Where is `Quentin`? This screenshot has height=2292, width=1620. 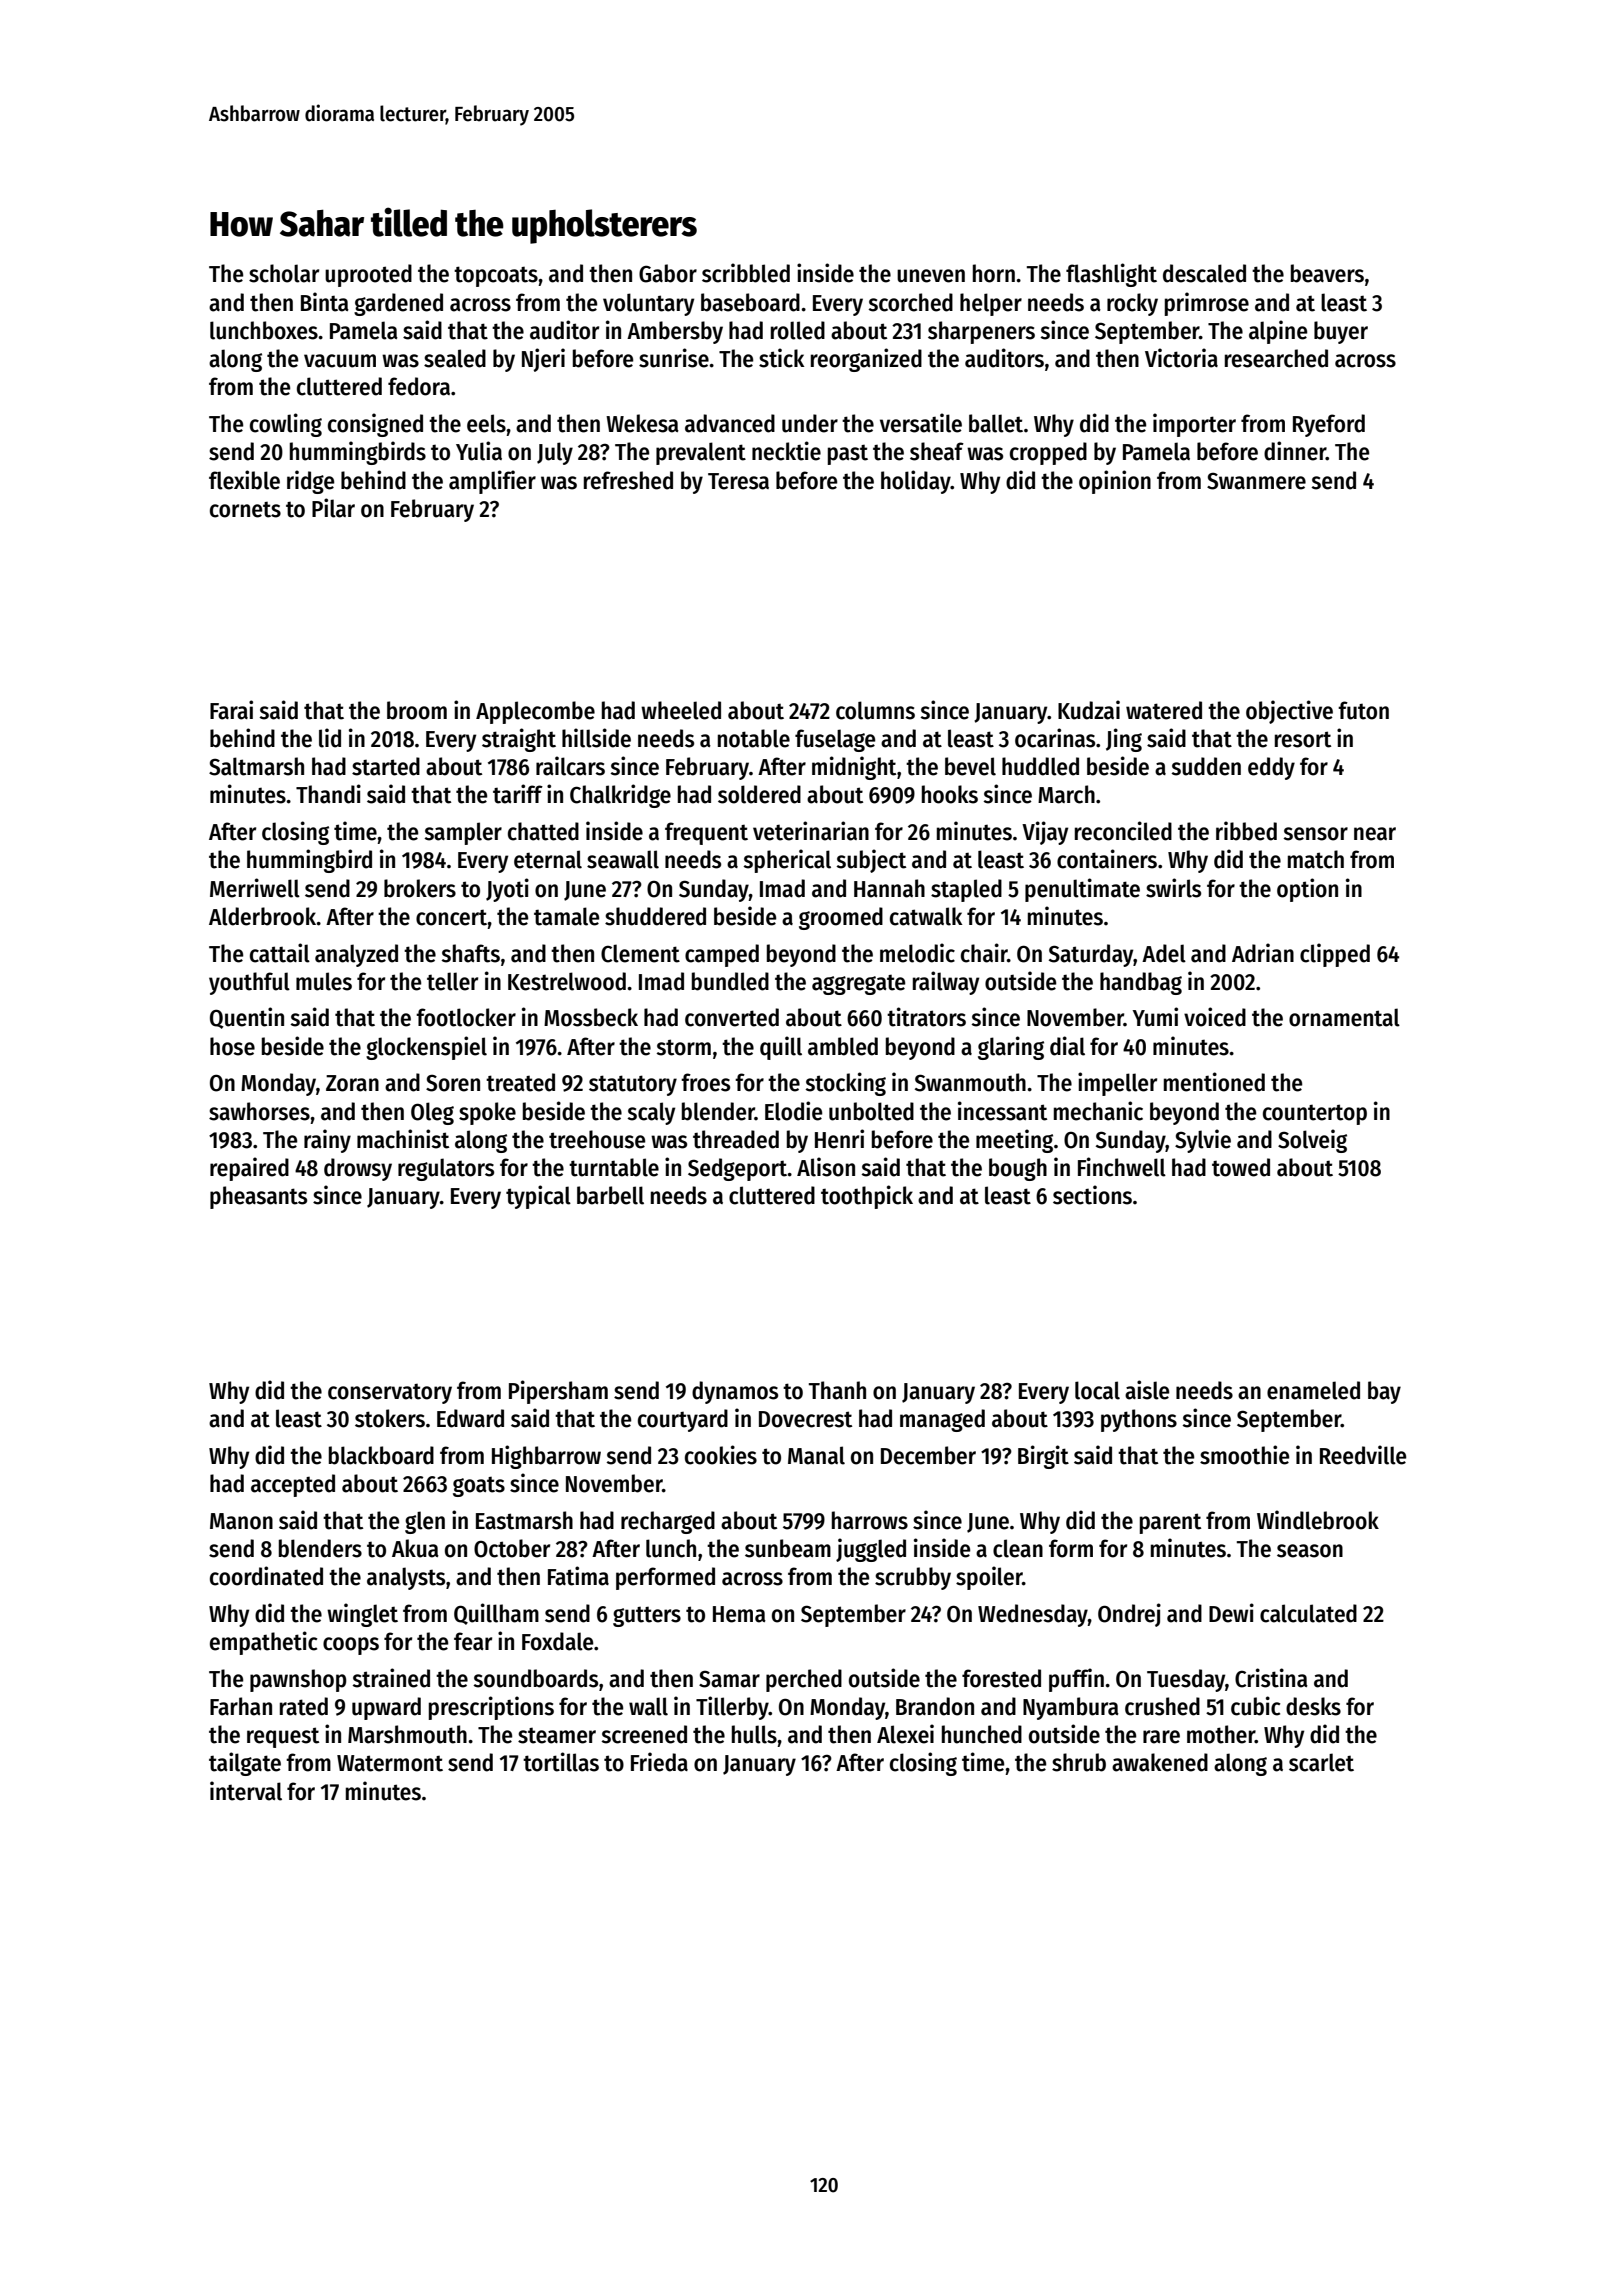 Quentin is located at coordinates (247, 1018).
